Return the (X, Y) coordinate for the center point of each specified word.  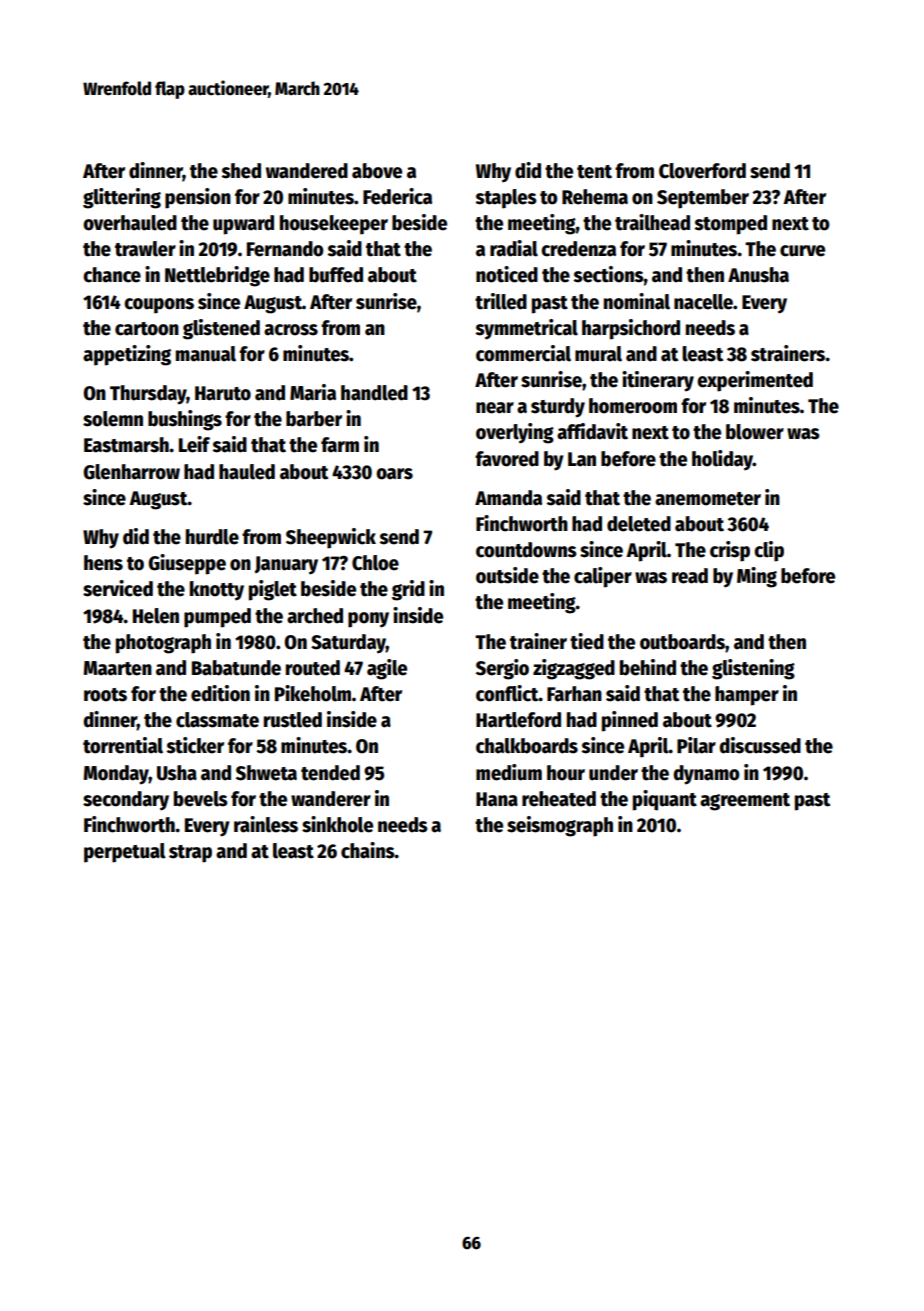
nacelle (703, 302)
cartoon (147, 329)
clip (769, 551)
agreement (745, 802)
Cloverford (702, 171)
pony (368, 620)
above (377, 171)
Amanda (508, 498)
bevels (201, 799)
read (690, 576)
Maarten (117, 668)
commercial (523, 353)
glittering (122, 198)
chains (368, 850)
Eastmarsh (126, 445)
